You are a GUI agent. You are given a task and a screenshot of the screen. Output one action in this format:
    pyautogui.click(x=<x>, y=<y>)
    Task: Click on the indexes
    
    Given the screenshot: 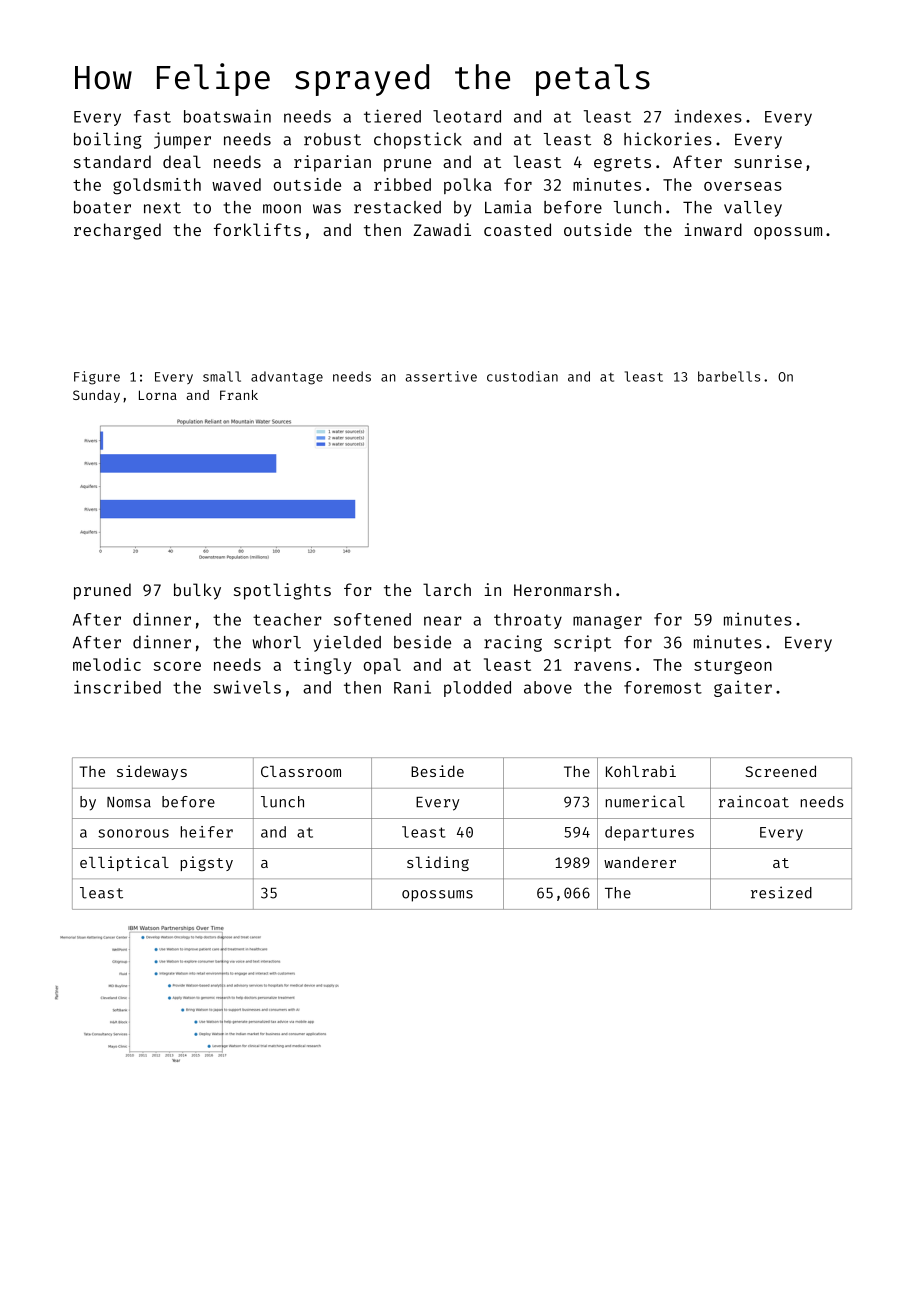 What is the action you would take?
    pyautogui.click(x=708, y=116)
